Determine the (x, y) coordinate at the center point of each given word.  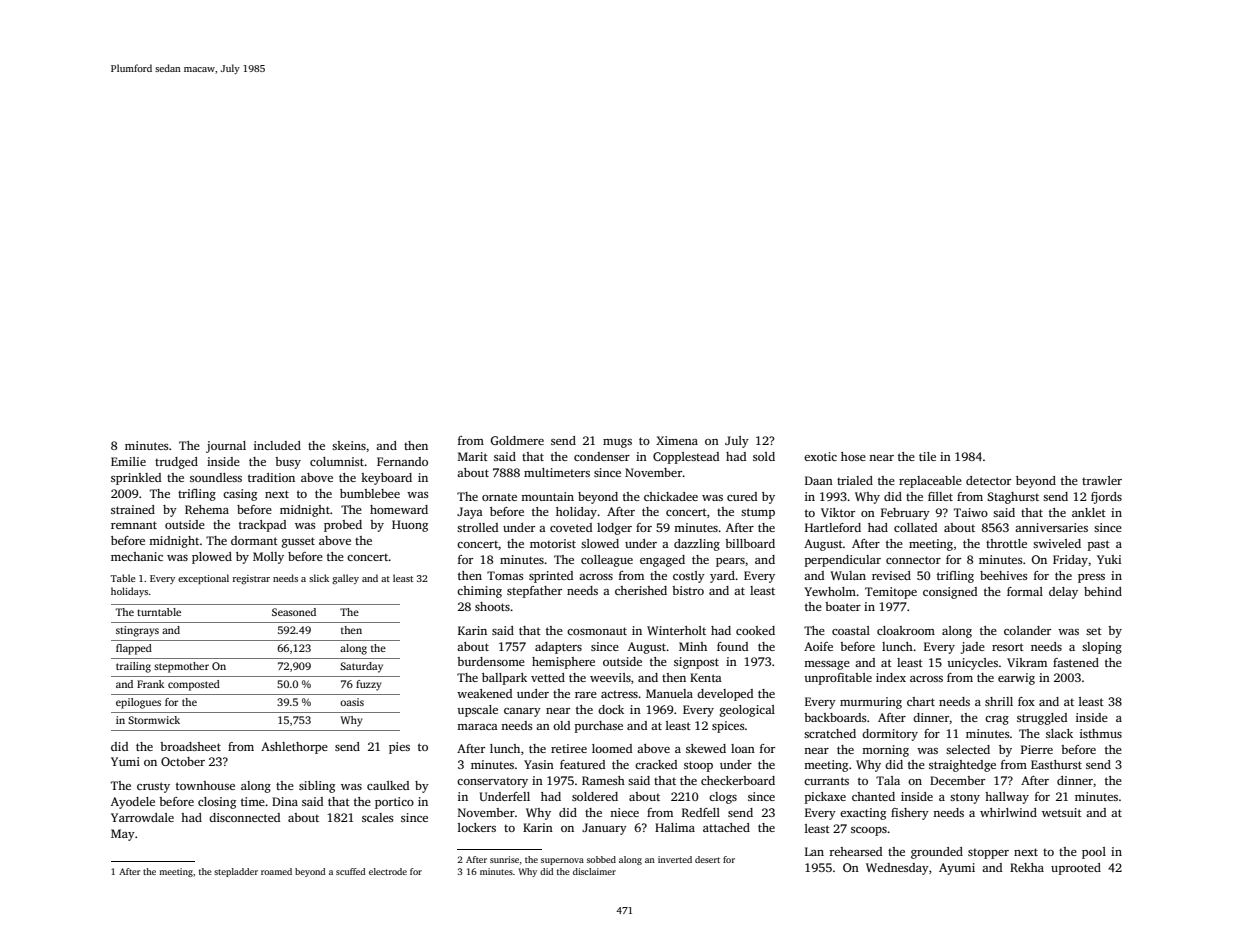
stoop (698, 766)
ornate (499, 497)
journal (226, 447)
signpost (696, 663)
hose (853, 456)
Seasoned (294, 612)
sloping (1102, 648)
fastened (1076, 662)
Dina (285, 801)
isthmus (1101, 733)
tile (927, 456)
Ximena (677, 440)
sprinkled (136, 479)
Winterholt (676, 630)
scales (378, 817)
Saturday (361, 667)
